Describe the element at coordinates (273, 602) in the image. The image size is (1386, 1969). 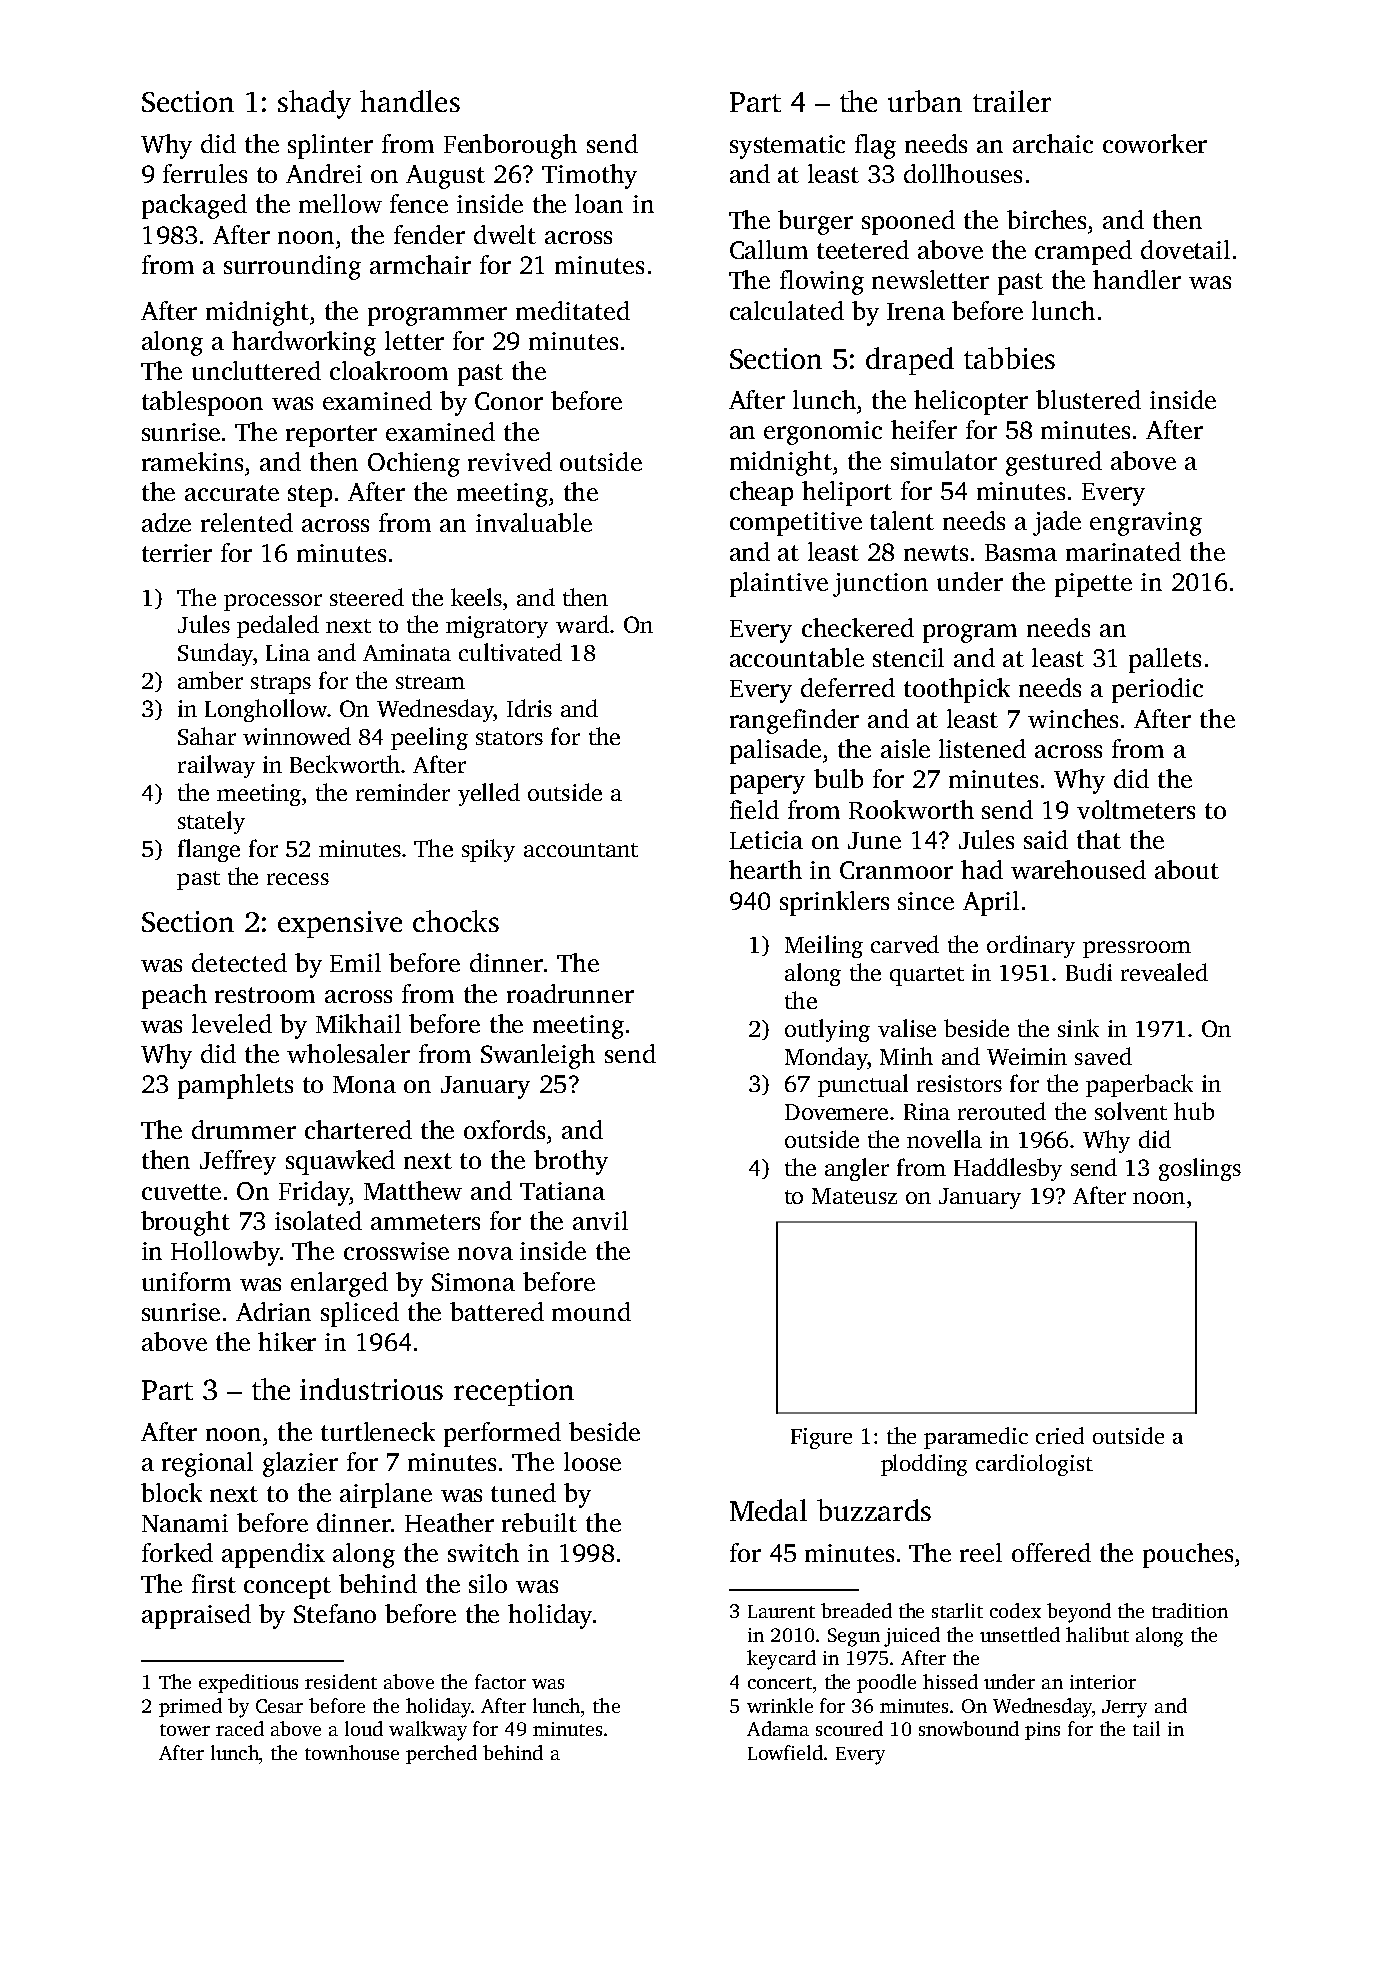
I see `processor` at that location.
